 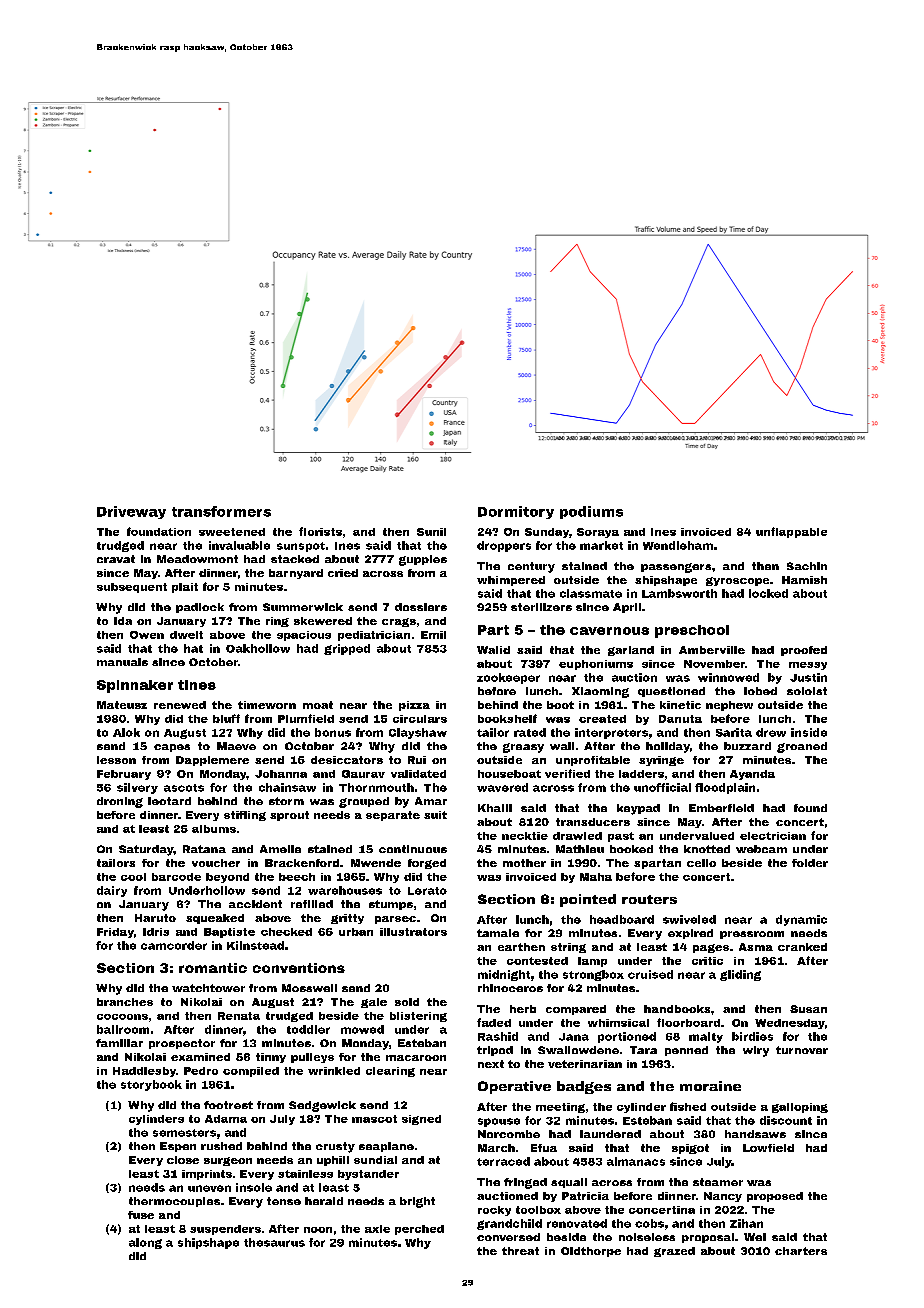 What do you see at coordinates (791, 532) in the screenshot?
I see `unflappable` at bounding box center [791, 532].
